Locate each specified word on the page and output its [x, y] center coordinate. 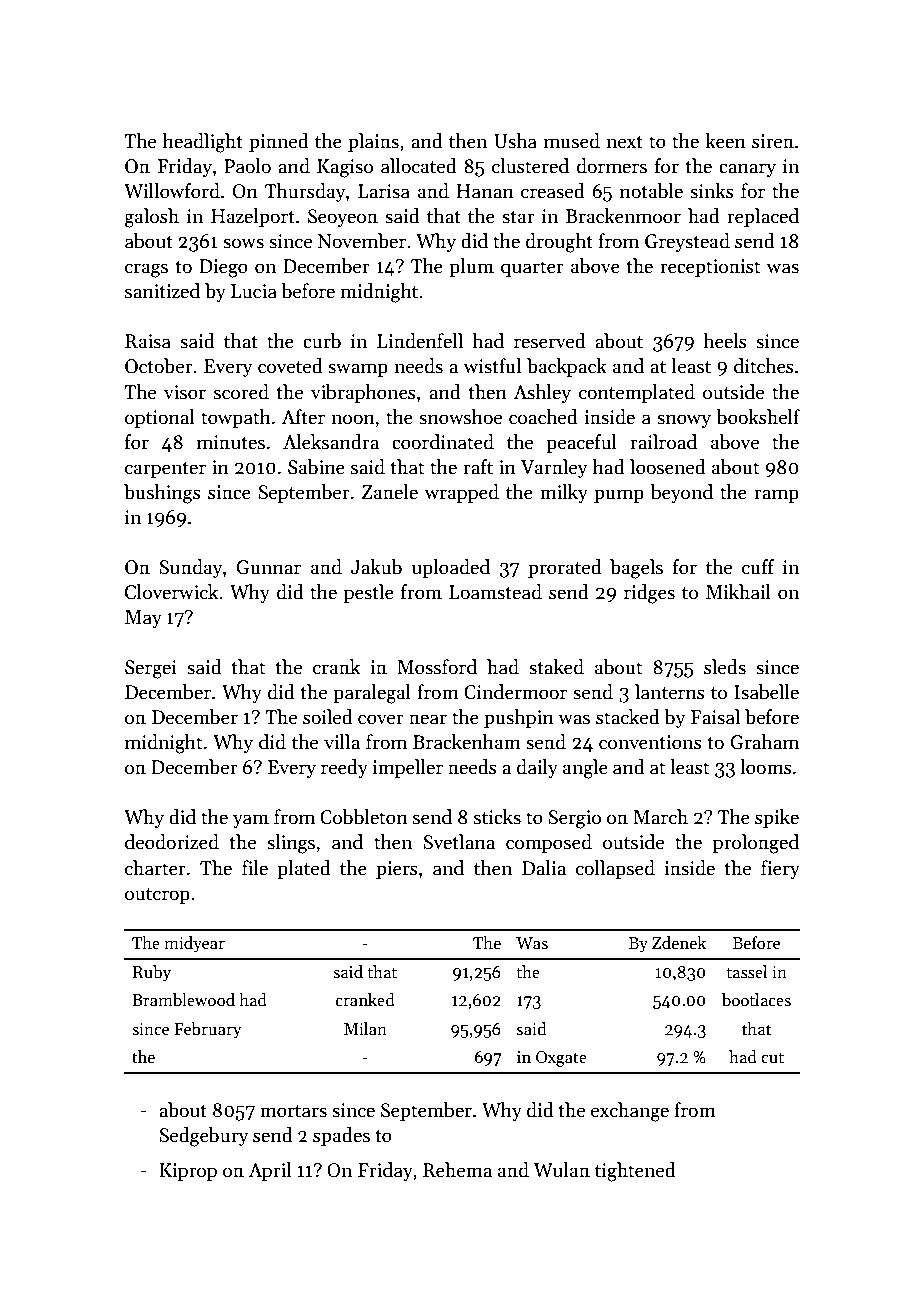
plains [373, 142]
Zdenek [679, 943]
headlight [203, 143]
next [624, 142]
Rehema [457, 1170]
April [270, 1171]
